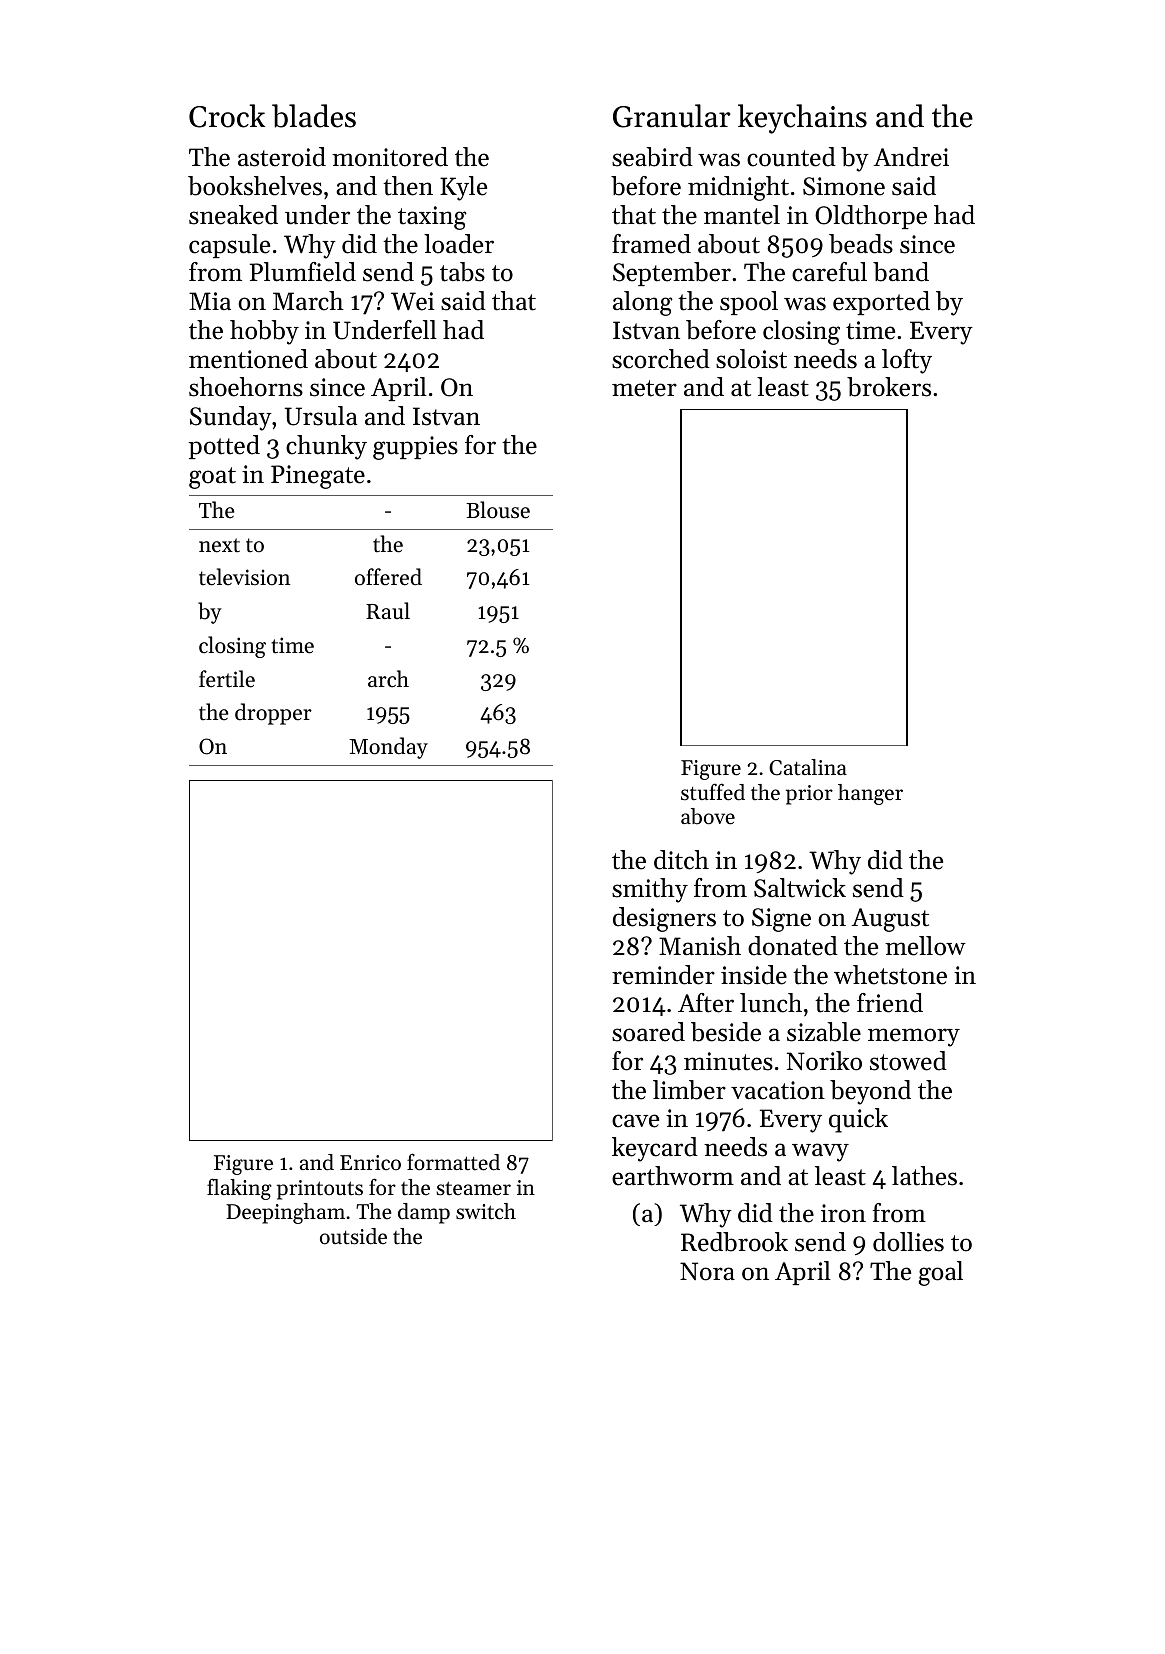 This image has height=1654, width=1165. What do you see at coordinates (314, 116) in the image?
I see `blades` at bounding box center [314, 116].
